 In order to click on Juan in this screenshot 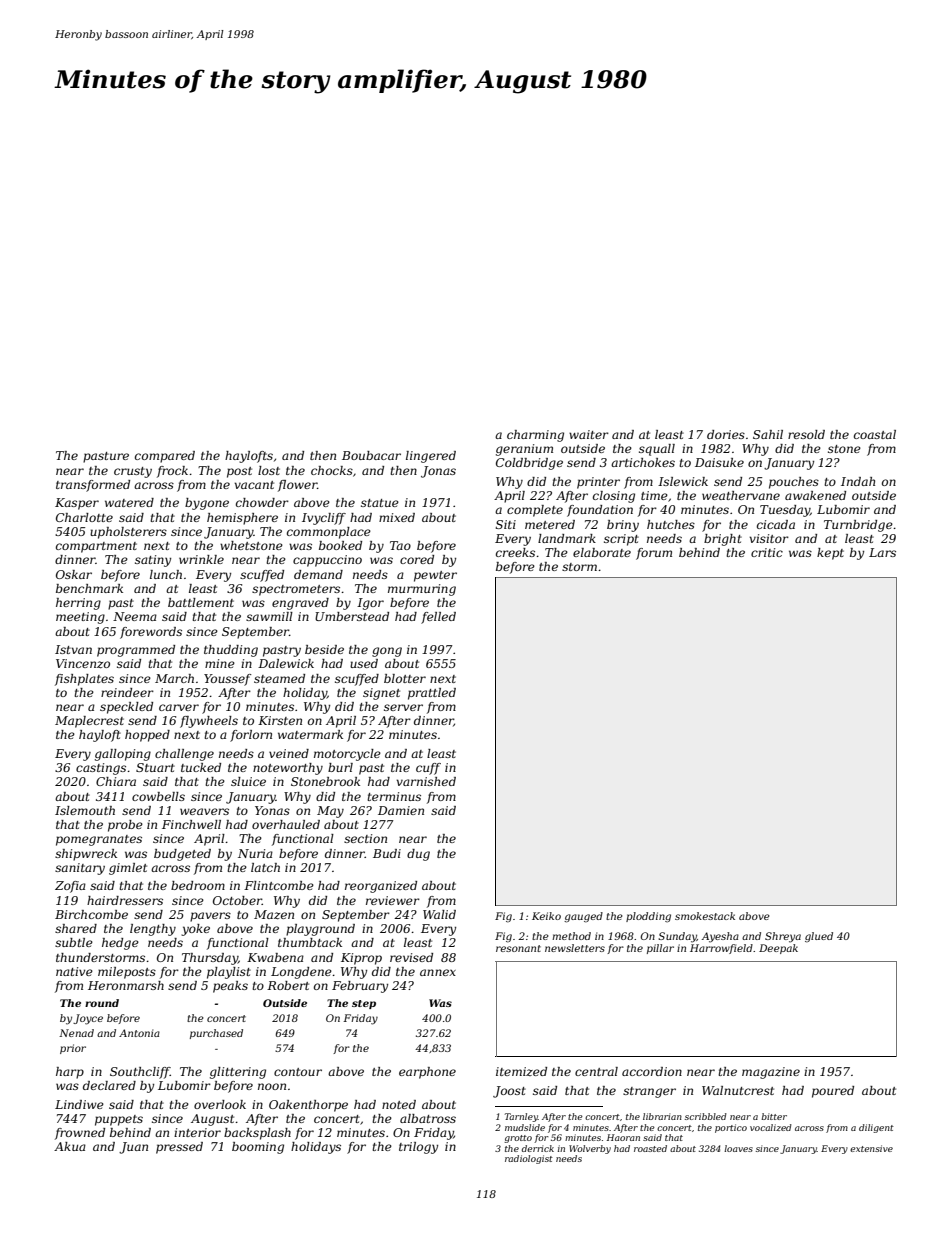, I will do `click(133, 1148)`.
